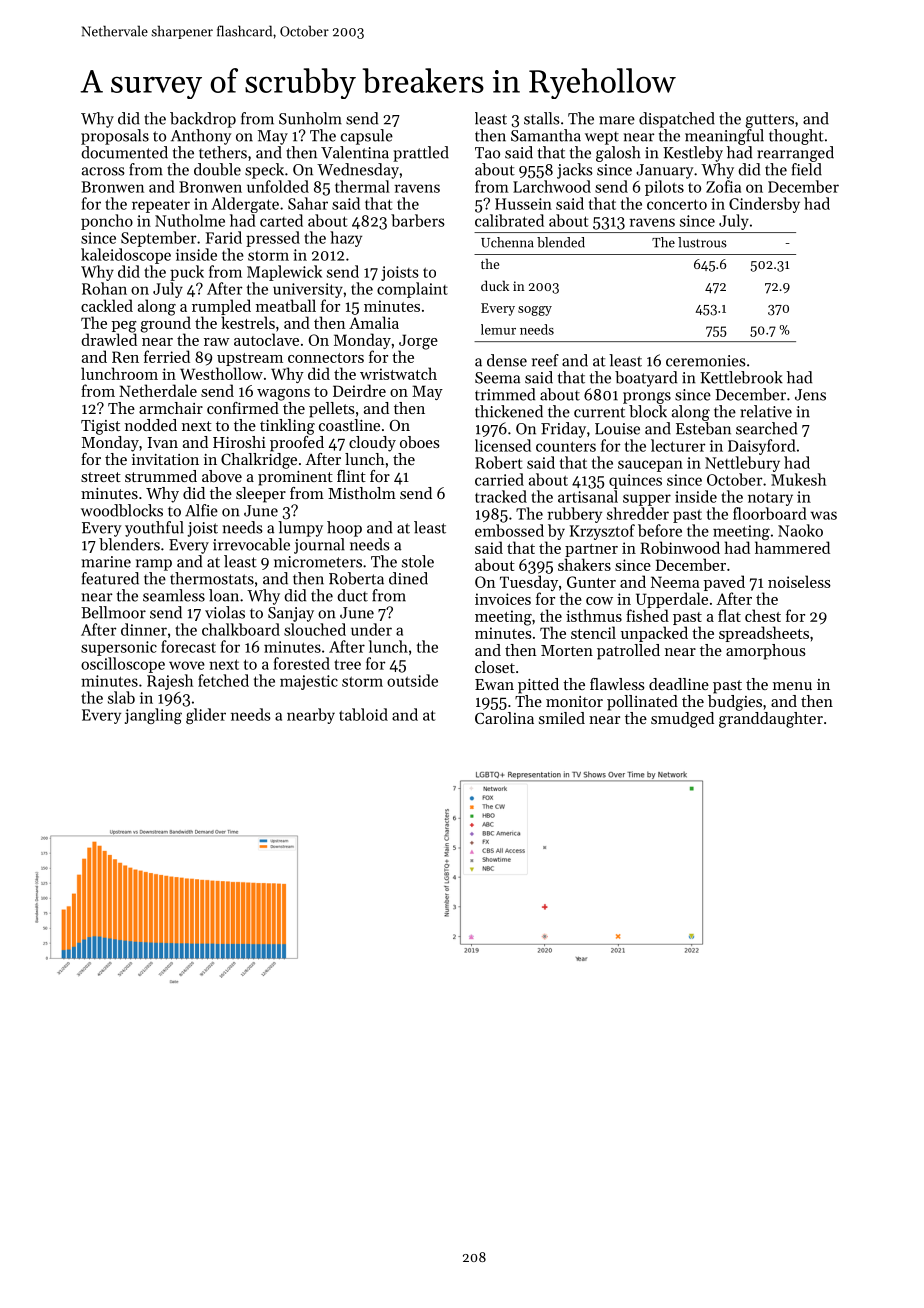 Image resolution: width=924 pixels, height=1308 pixels. Describe the element at coordinates (546, 135) in the document. I see `Samantha` at that location.
